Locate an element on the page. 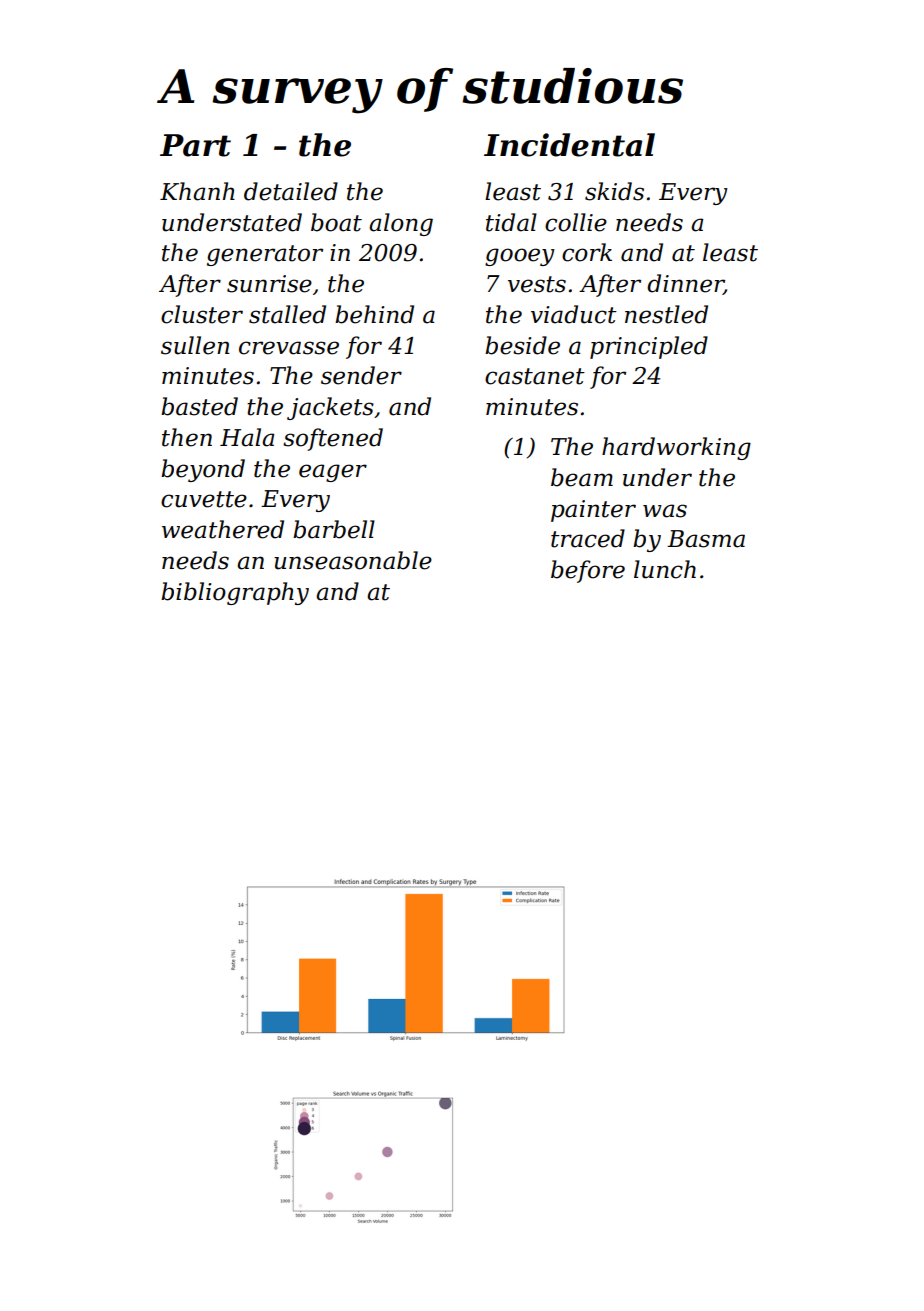  castanet is located at coordinates (535, 376).
